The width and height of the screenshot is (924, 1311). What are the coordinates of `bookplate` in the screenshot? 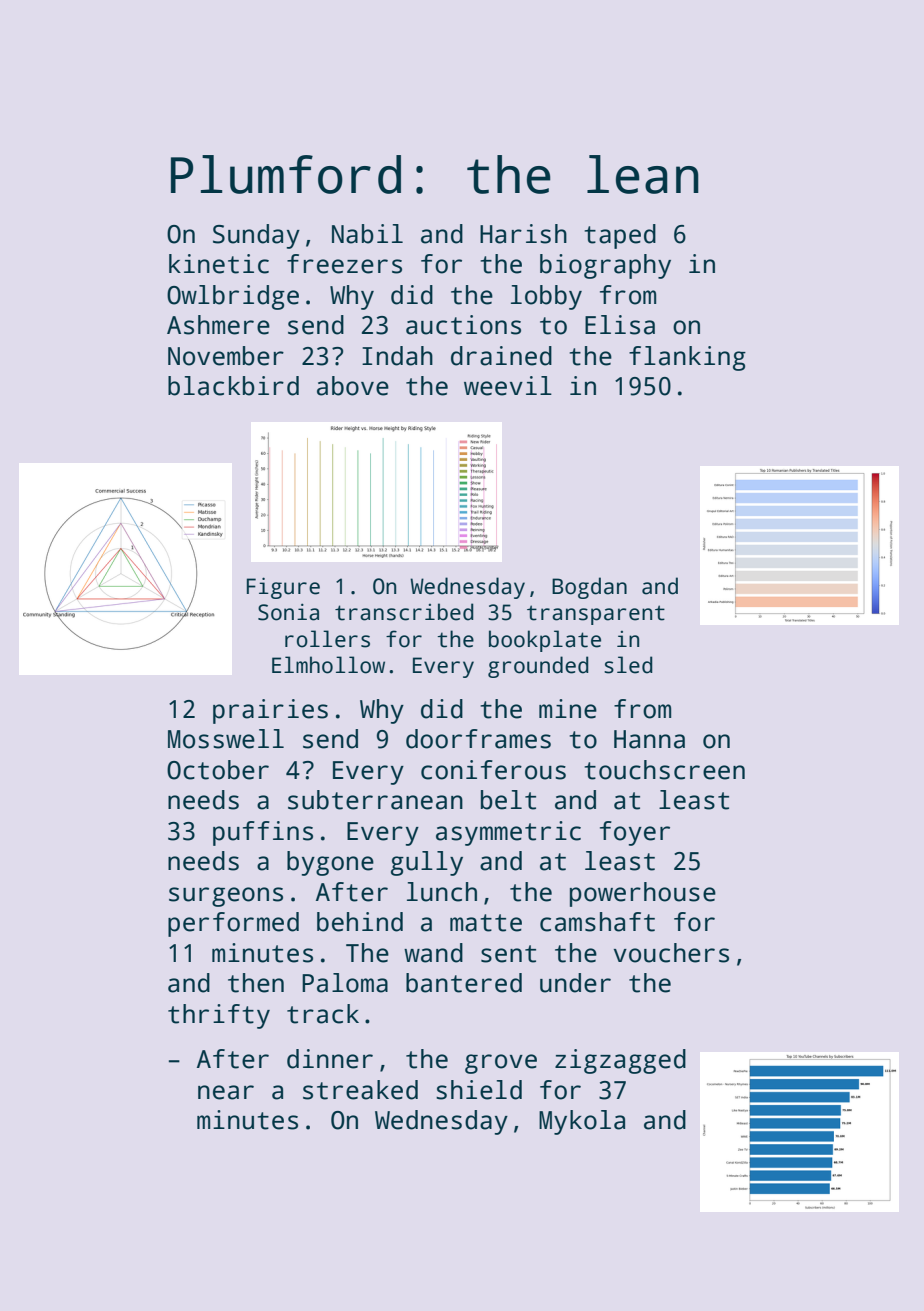 It's located at (545, 641).
